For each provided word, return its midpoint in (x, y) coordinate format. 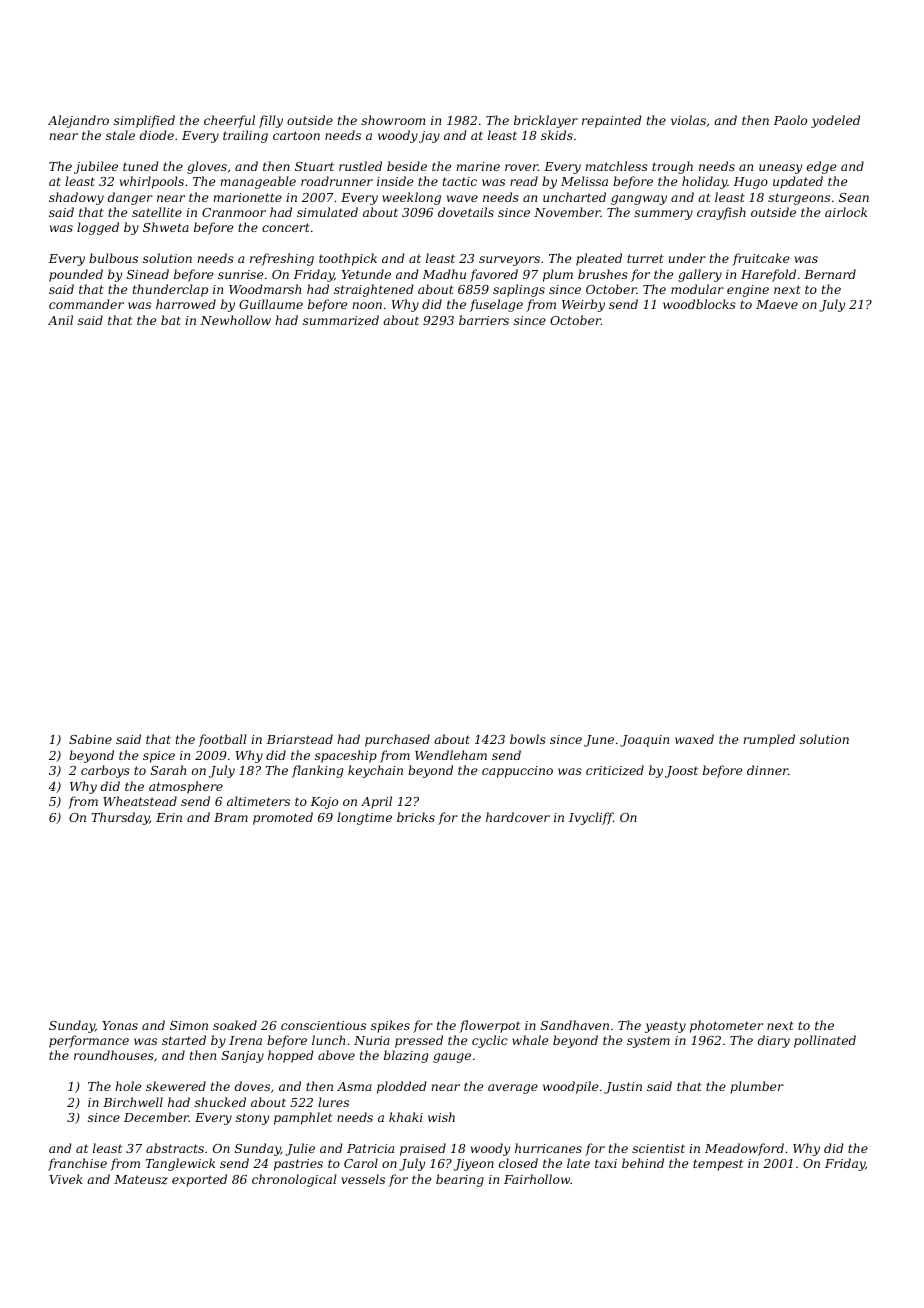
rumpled (769, 740)
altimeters (258, 801)
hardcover (518, 817)
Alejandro (78, 121)
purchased (397, 740)
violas (688, 120)
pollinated (825, 1041)
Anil (60, 320)
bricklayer (546, 121)
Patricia (370, 1148)
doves (252, 1086)
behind (643, 1163)
